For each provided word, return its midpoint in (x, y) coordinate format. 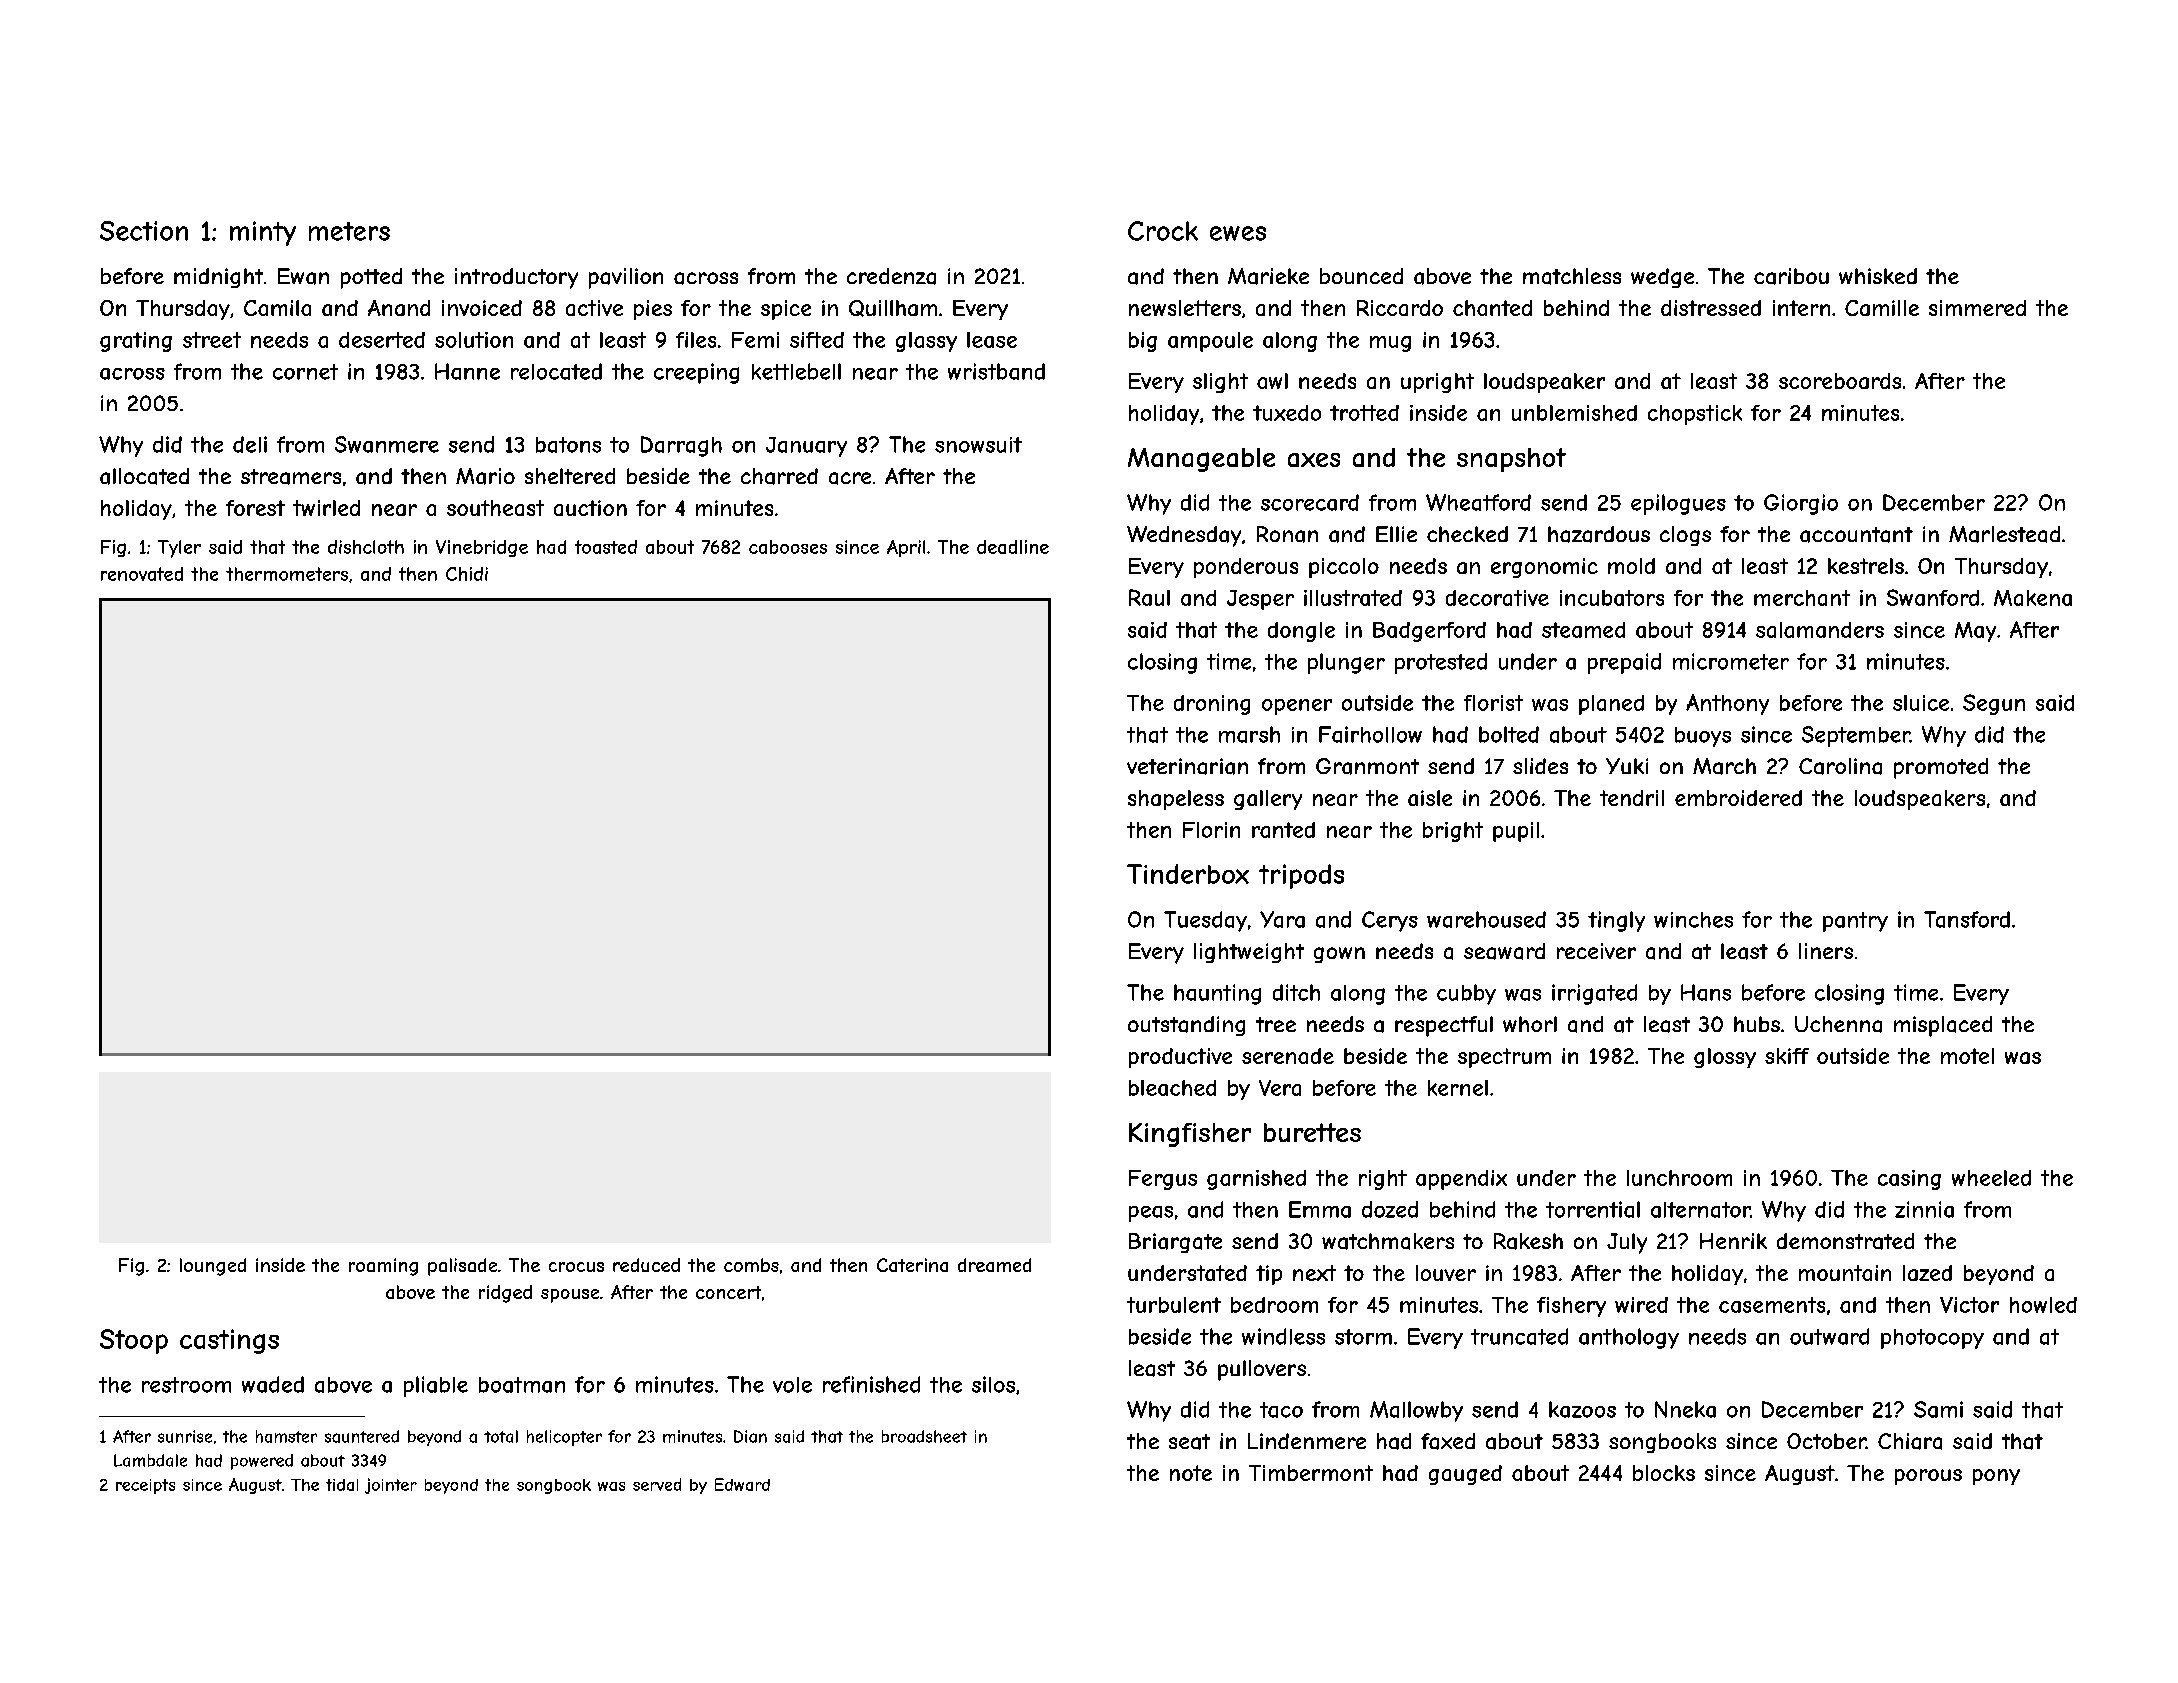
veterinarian (1187, 766)
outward (1829, 1336)
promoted (1941, 768)
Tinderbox (1188, 874)
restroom (186, 1385)
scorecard (1310, 502)
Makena (2033, 598)
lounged (213, 1267)
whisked (1878, 276)
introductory (516, 278)
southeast (495, 508)
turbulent (1174, 1305)
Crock (1163, 231)
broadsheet (924, 1436)
